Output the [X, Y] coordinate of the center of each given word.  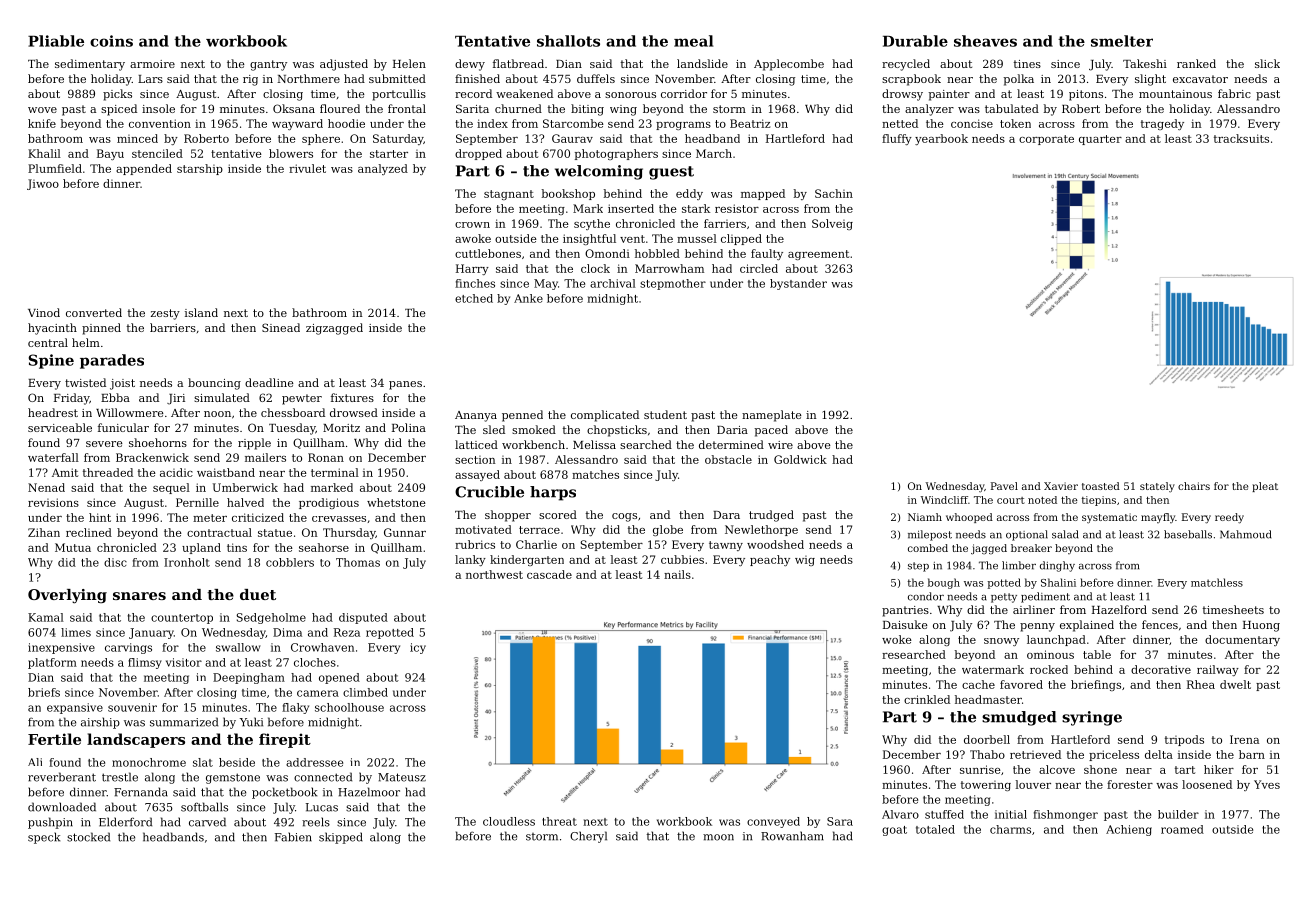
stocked [88, 837]
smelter [1122, 41]
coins [111, 41]
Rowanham [792, 836]
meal [693, 41]
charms [1010, 829]
